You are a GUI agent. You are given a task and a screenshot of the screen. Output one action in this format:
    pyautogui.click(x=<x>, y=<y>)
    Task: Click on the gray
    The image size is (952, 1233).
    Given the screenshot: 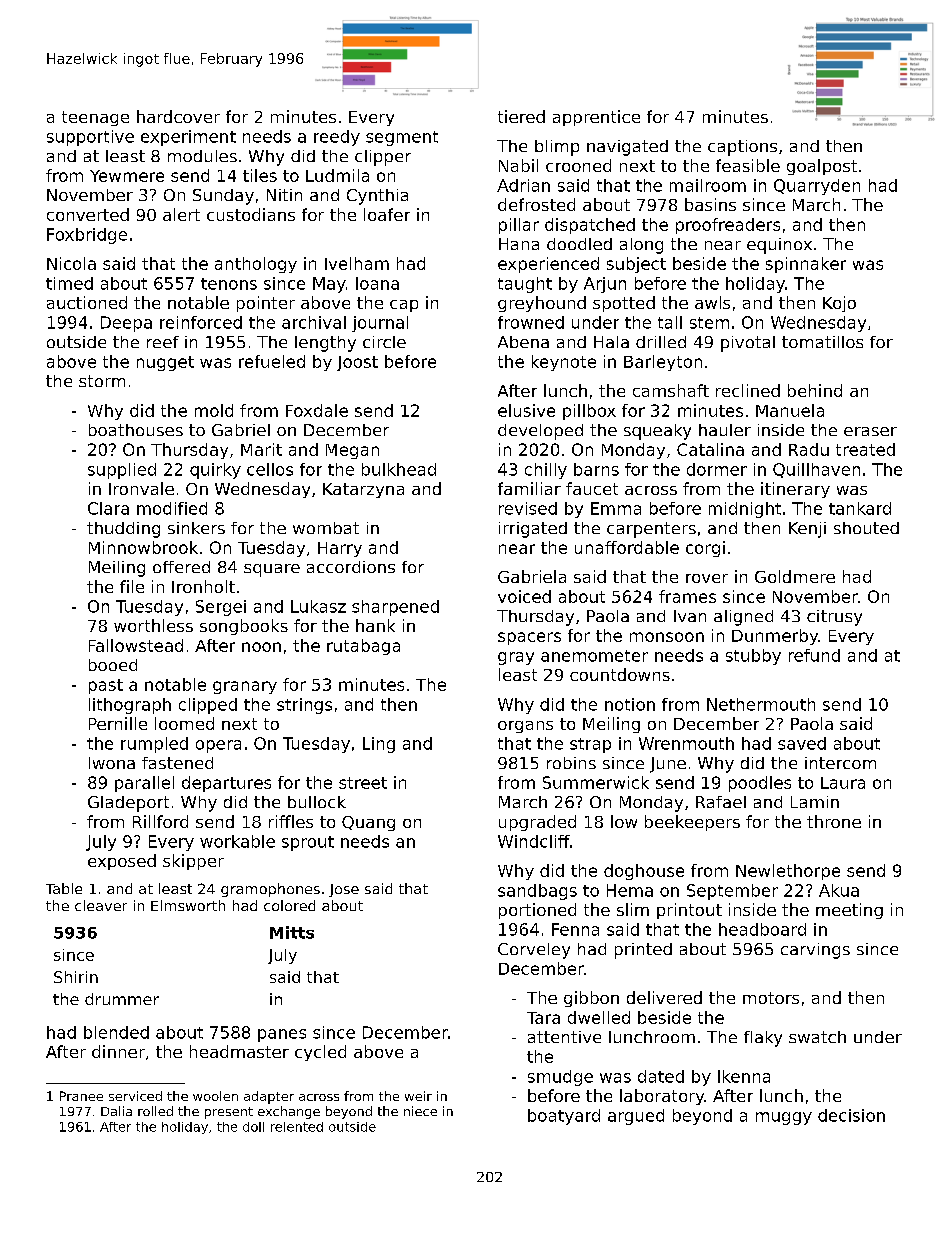 What is the action you would take?
    pyautogui.click(x=516, y=658)
